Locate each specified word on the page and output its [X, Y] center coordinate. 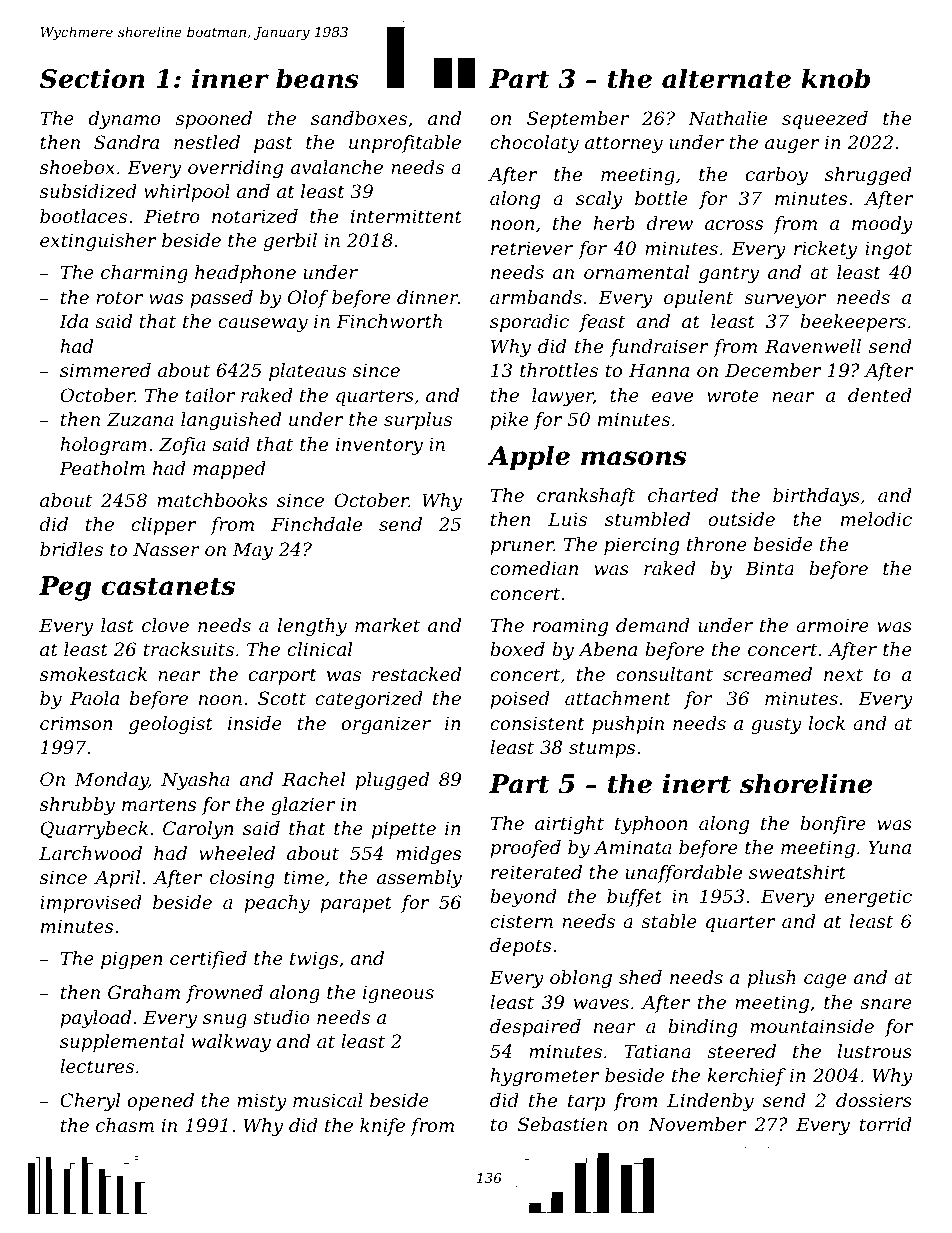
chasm [125, 1125]
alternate [726, 78]
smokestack [93, 674]
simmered [105, 370]
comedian [534, 568]
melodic [876, 519]
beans [317, 78]
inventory [379, 446]
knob [835, 78]
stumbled [647, 519]
